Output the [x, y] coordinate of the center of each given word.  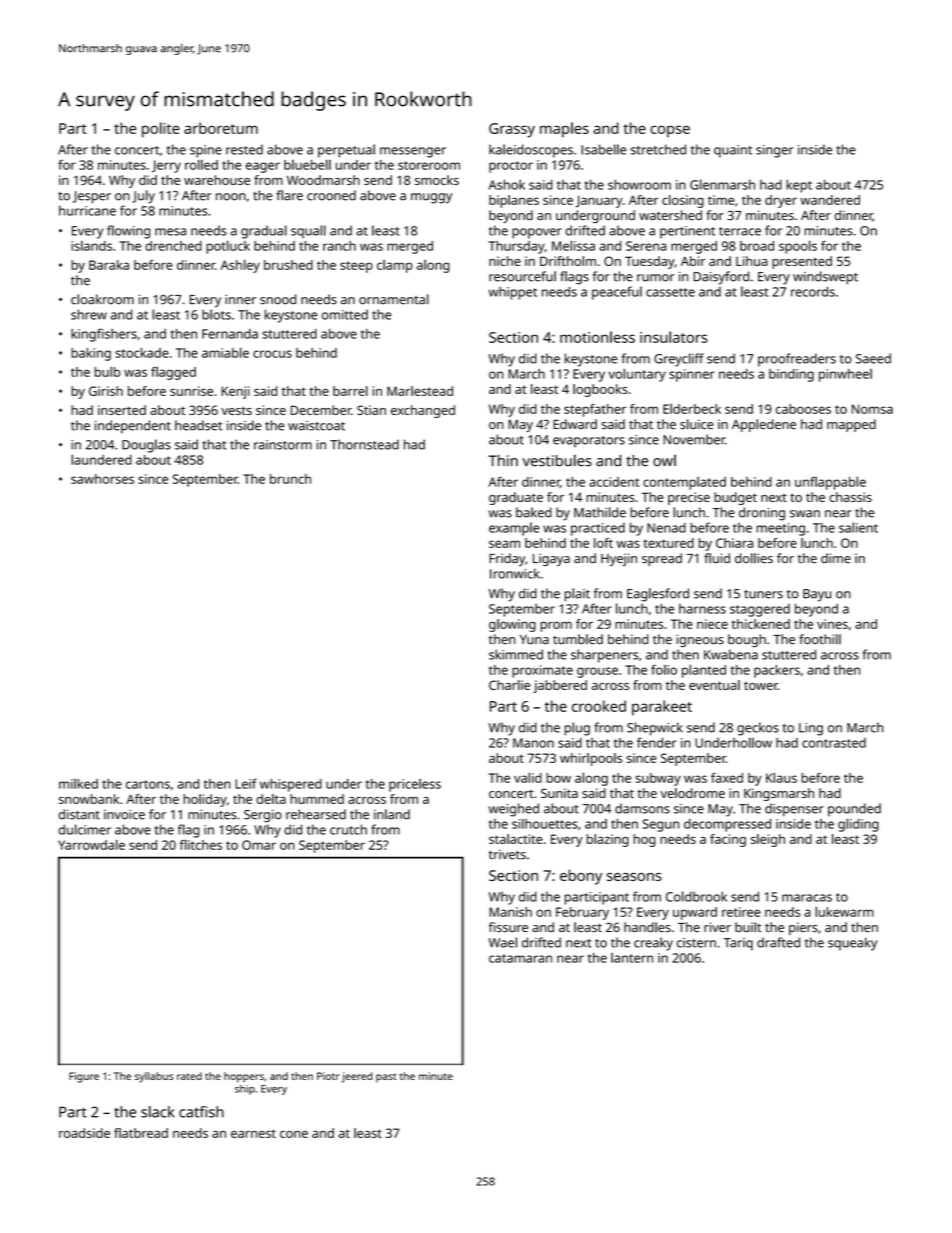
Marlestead [420, 391]
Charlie [509, 685]
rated [189, 1076]
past [386, 1077]
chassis [850, 497]
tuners [763, 594]
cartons [148, 784]
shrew [89, 314]
